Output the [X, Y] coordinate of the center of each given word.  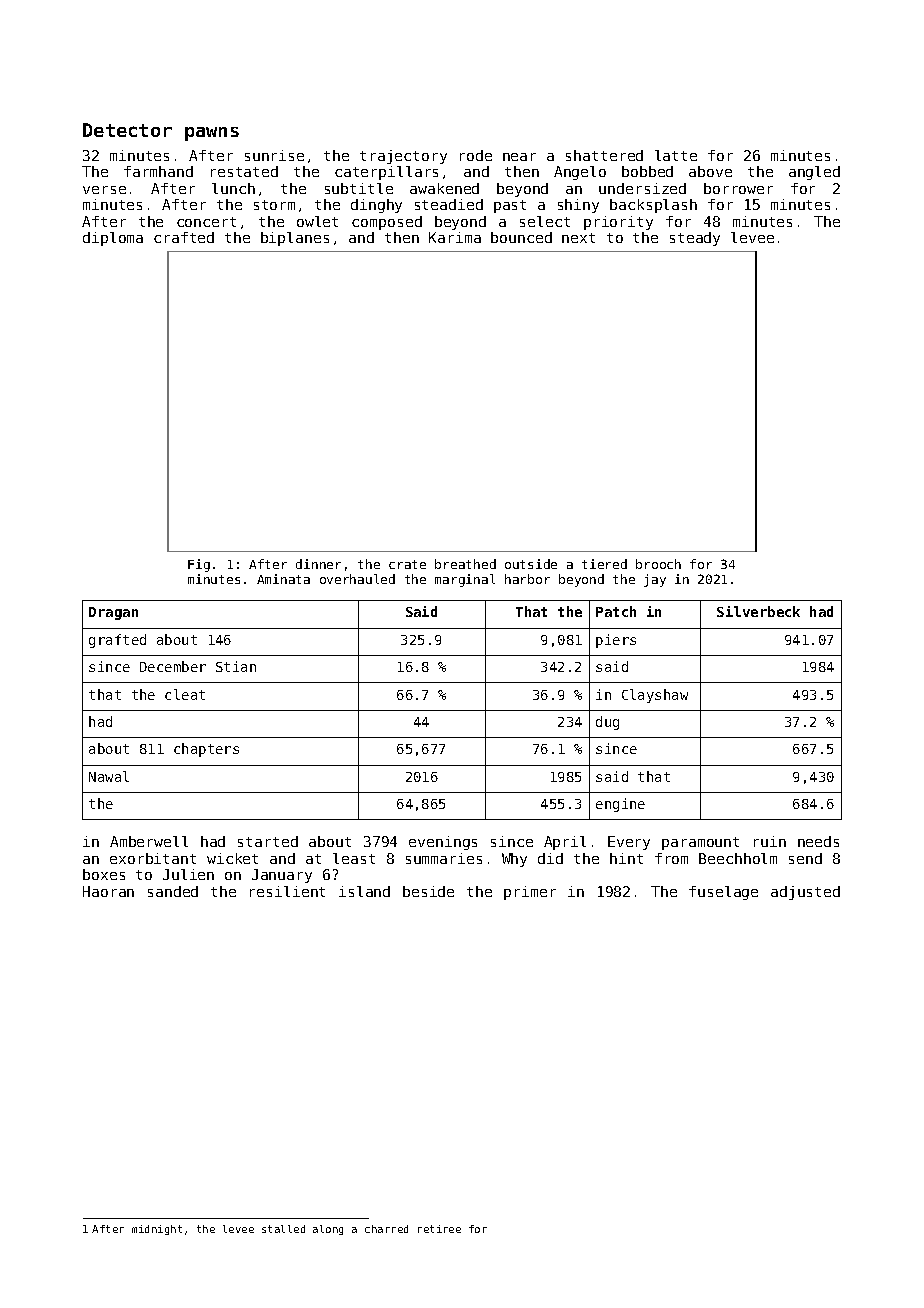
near [519, 157]
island [364, 891]
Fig [199, 565]
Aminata [283, 579]
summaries [444, 858]
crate [407, 564]
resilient [287, 891]
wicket [232, 858]
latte [676, 155]
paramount [700, 843]
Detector [127, 130]
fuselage [723, 893]
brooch [658, 564]
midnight [157, 1230]
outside [531, 564]
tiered [604, 564]
